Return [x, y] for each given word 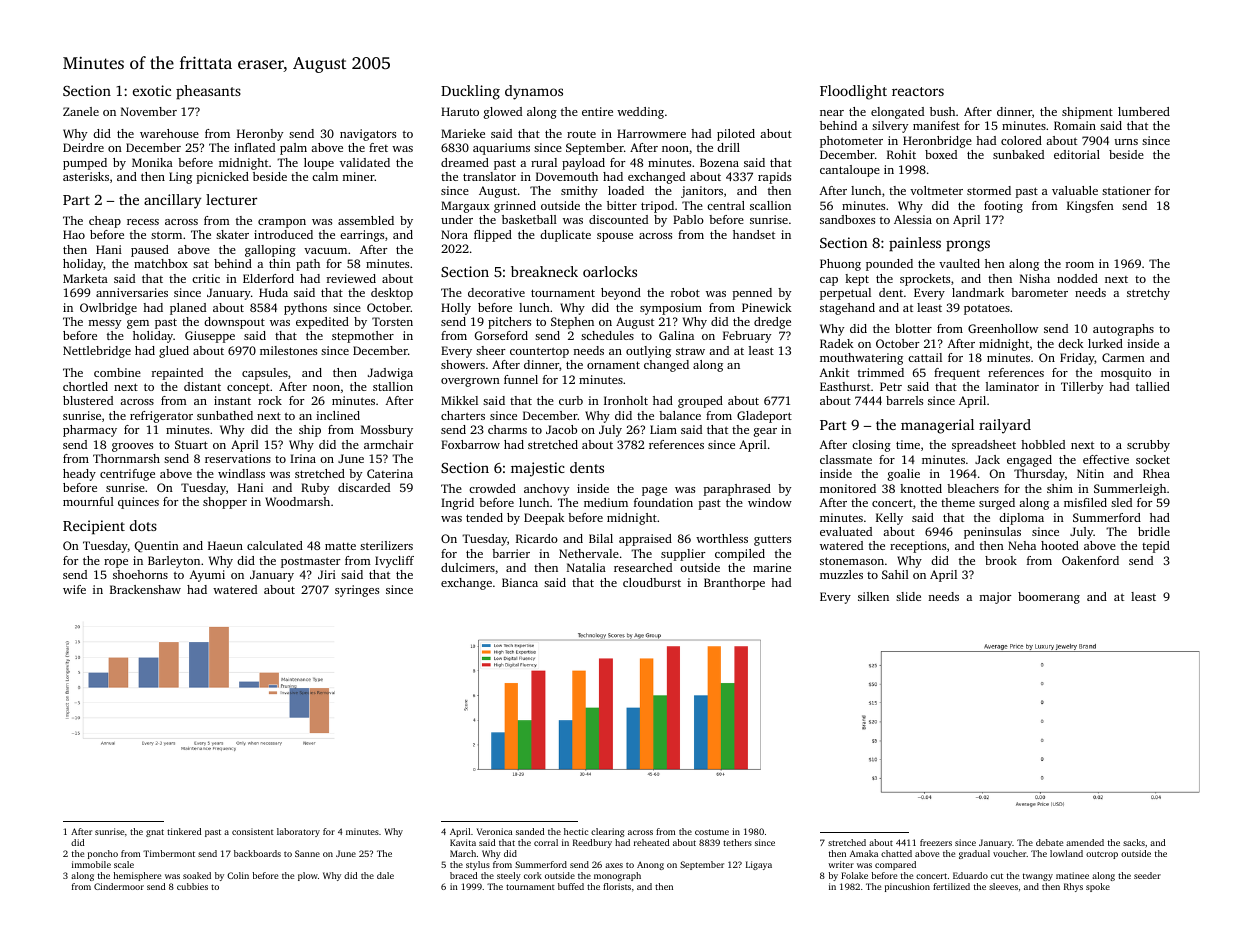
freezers [936, 842]
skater [232, 234]
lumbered [1144, 111]
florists [617, 886]
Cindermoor [119, 886]
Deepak [544, 519]
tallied [1153, 386]
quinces [138, 503]
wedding [640, 113]
